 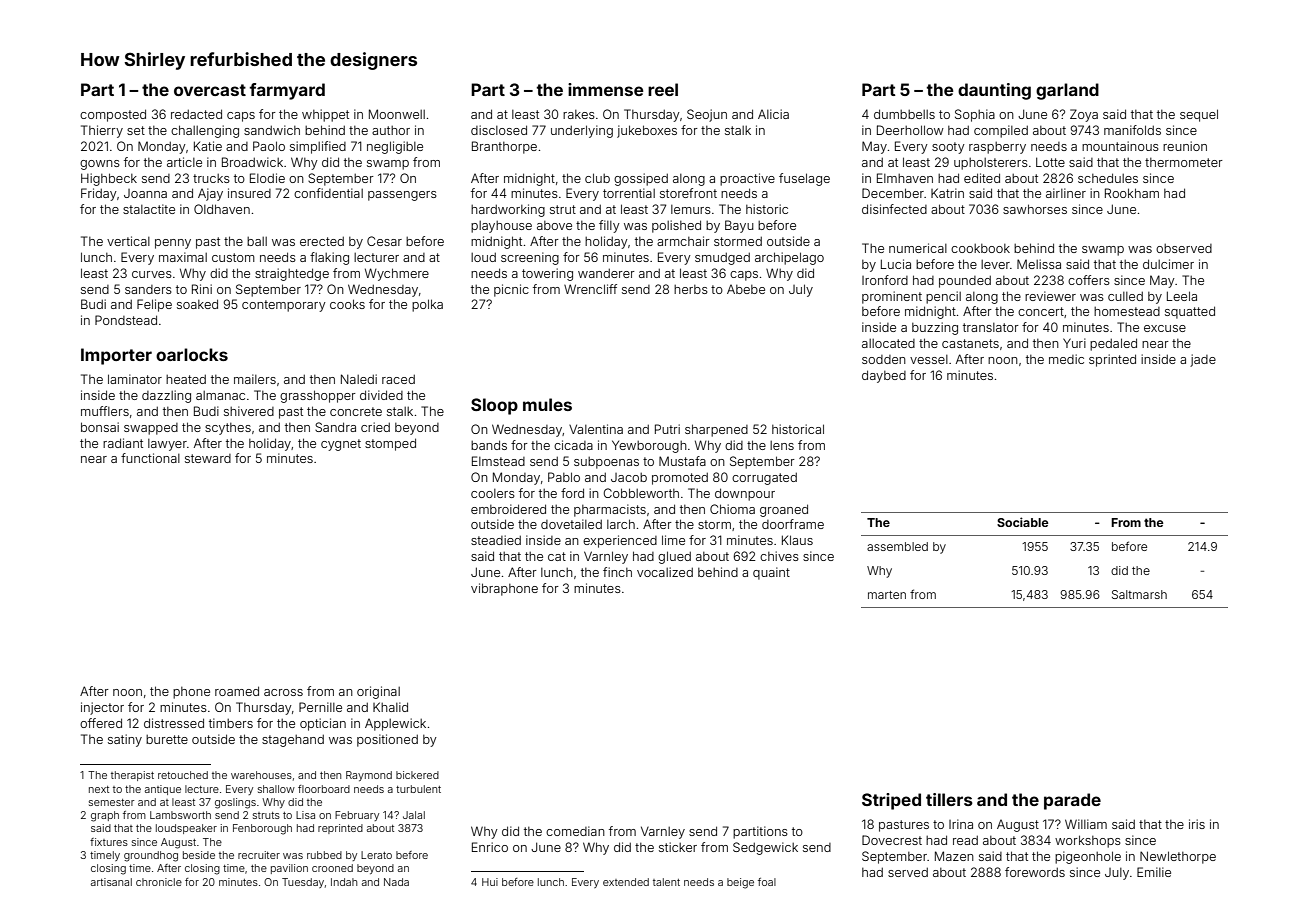 What do you see at coordinates (210, 90) in the screenshot?
I see `overcast` at bounding box center [210, 90].
